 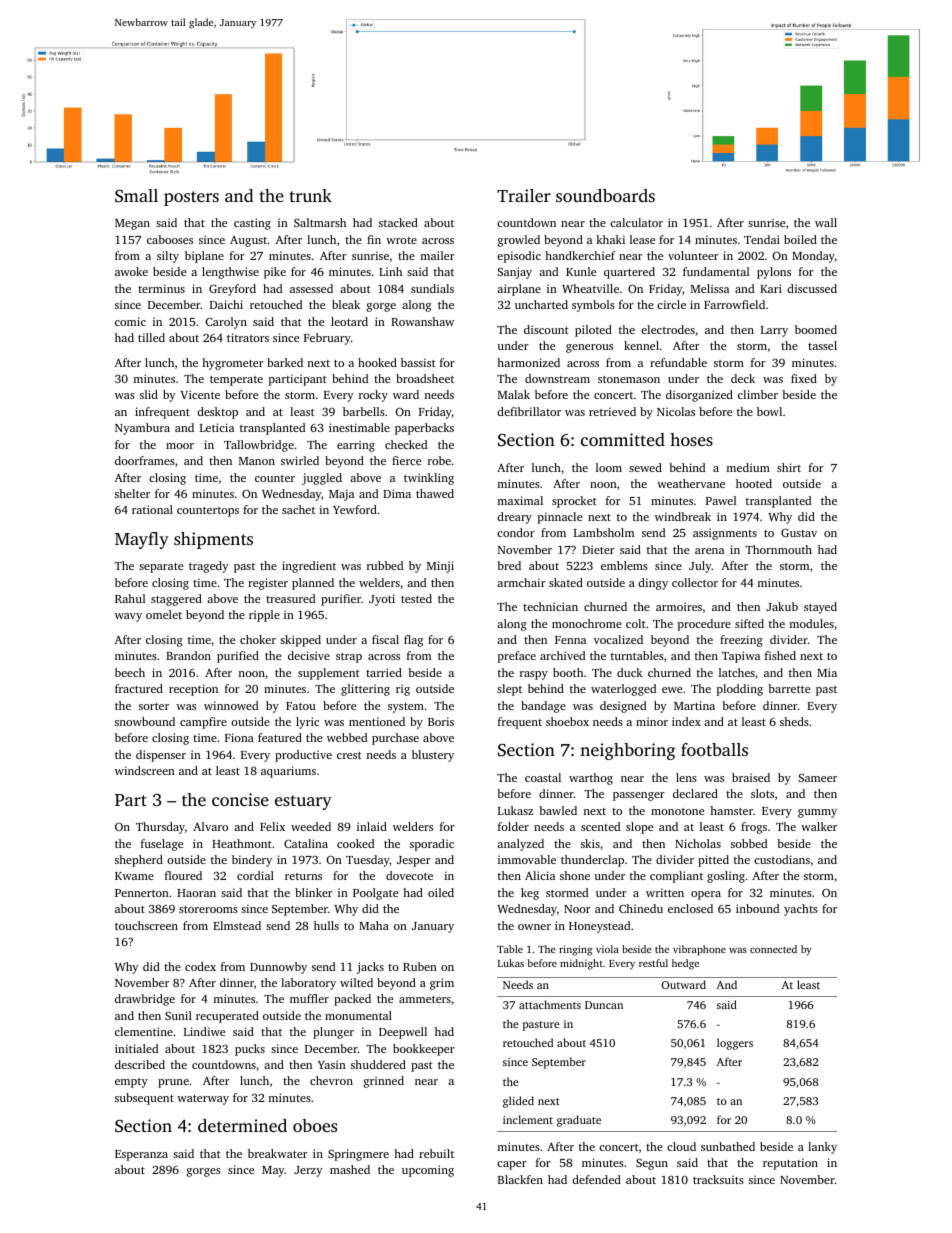 I want to click on Leticia, so click(x=217, y=427).
